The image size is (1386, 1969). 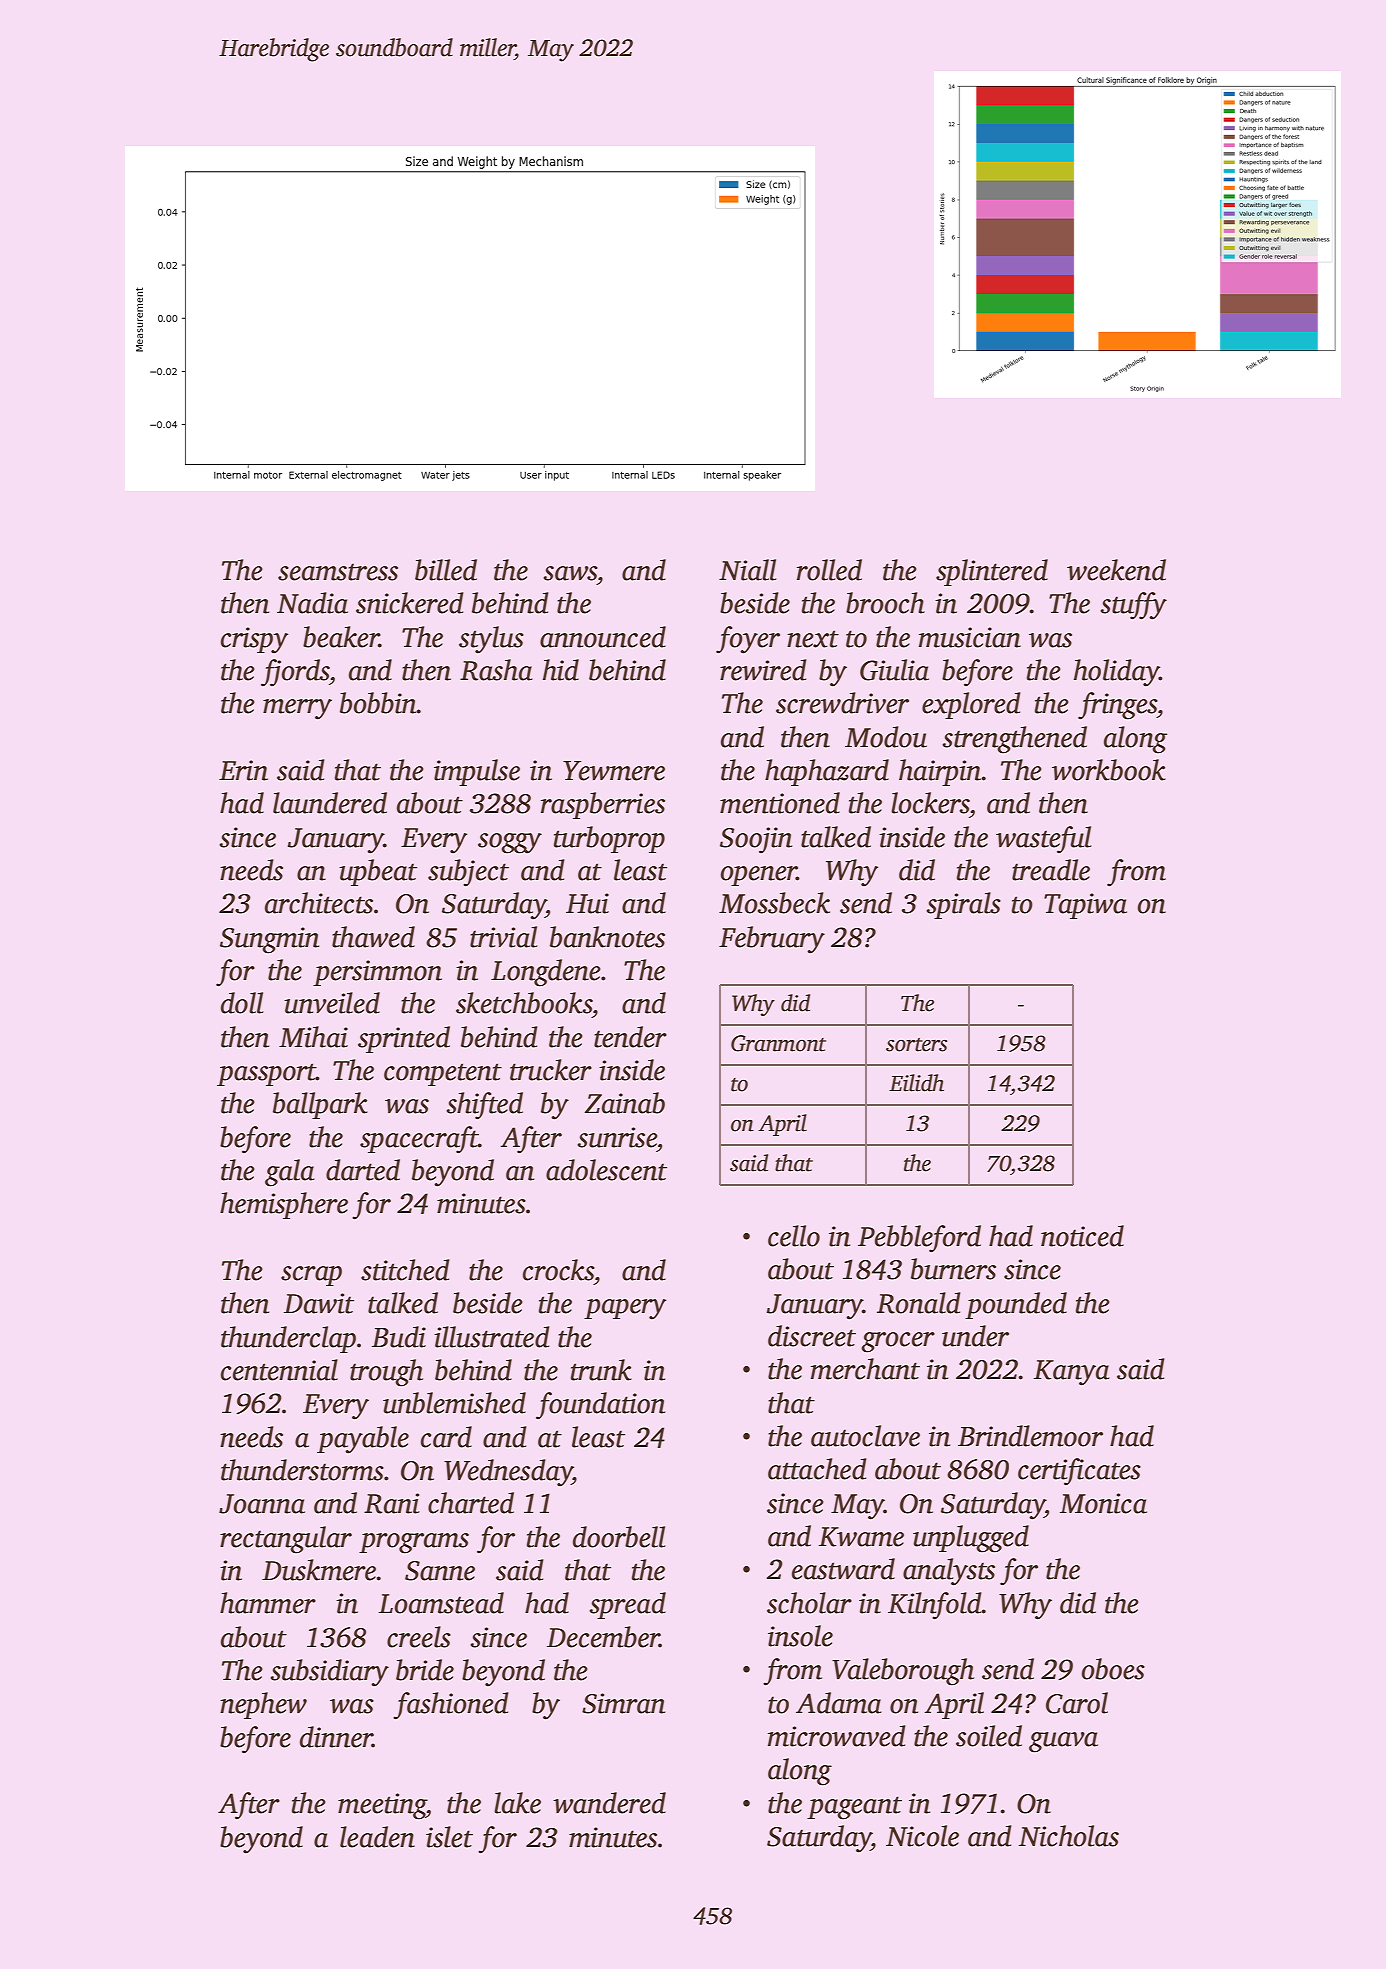 I want to click on meeting, so click(x=382, y=1806).
